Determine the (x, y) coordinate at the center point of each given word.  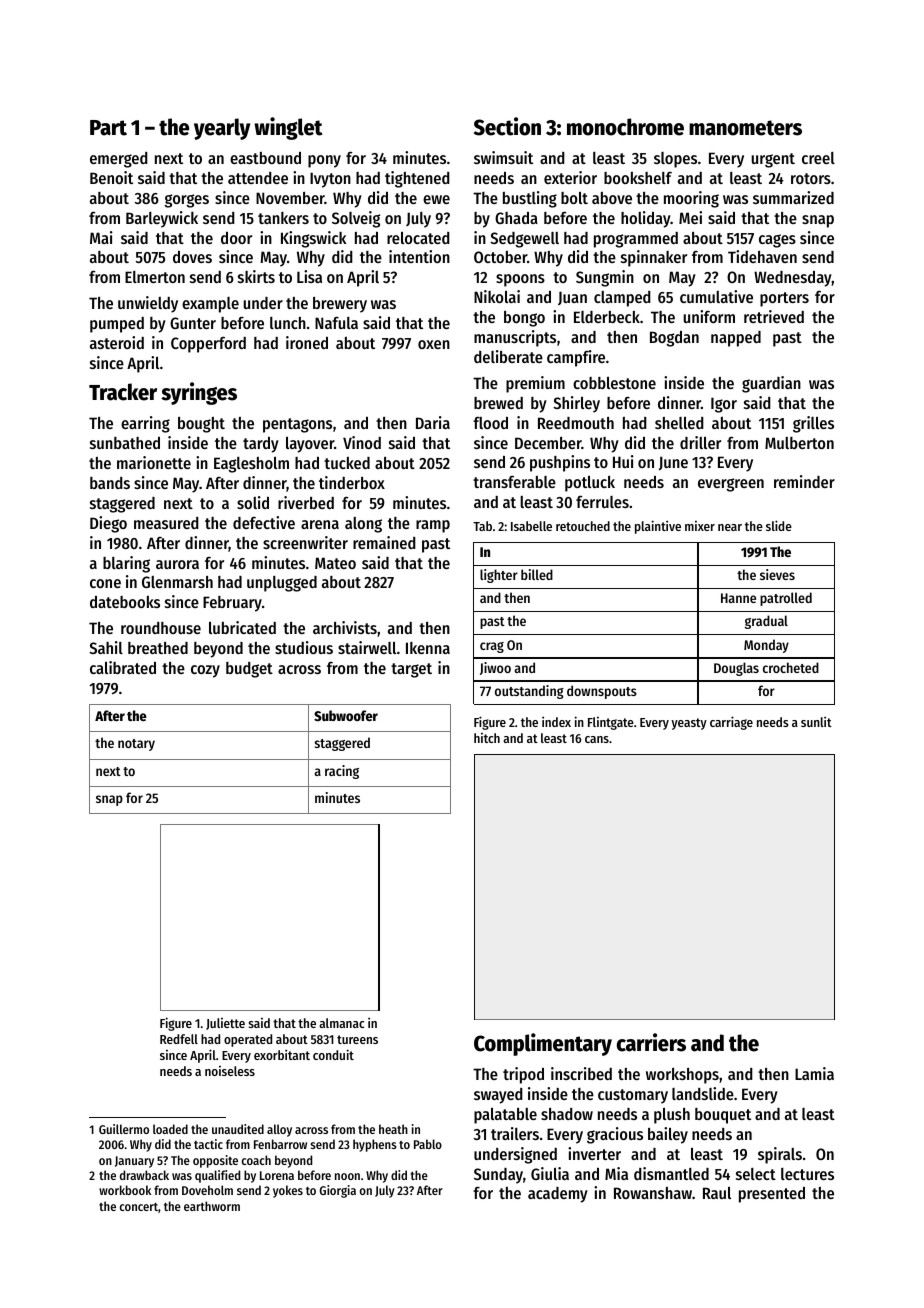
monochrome (625, 127)
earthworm (212, 1206)
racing (342, 772)
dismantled (671, 1173)
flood (490, 422)
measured (166, 523)
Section (507, 126)
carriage (731, 723)
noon (347, 1176)
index (556, 721)
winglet (288, 128)
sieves (777, 574)
